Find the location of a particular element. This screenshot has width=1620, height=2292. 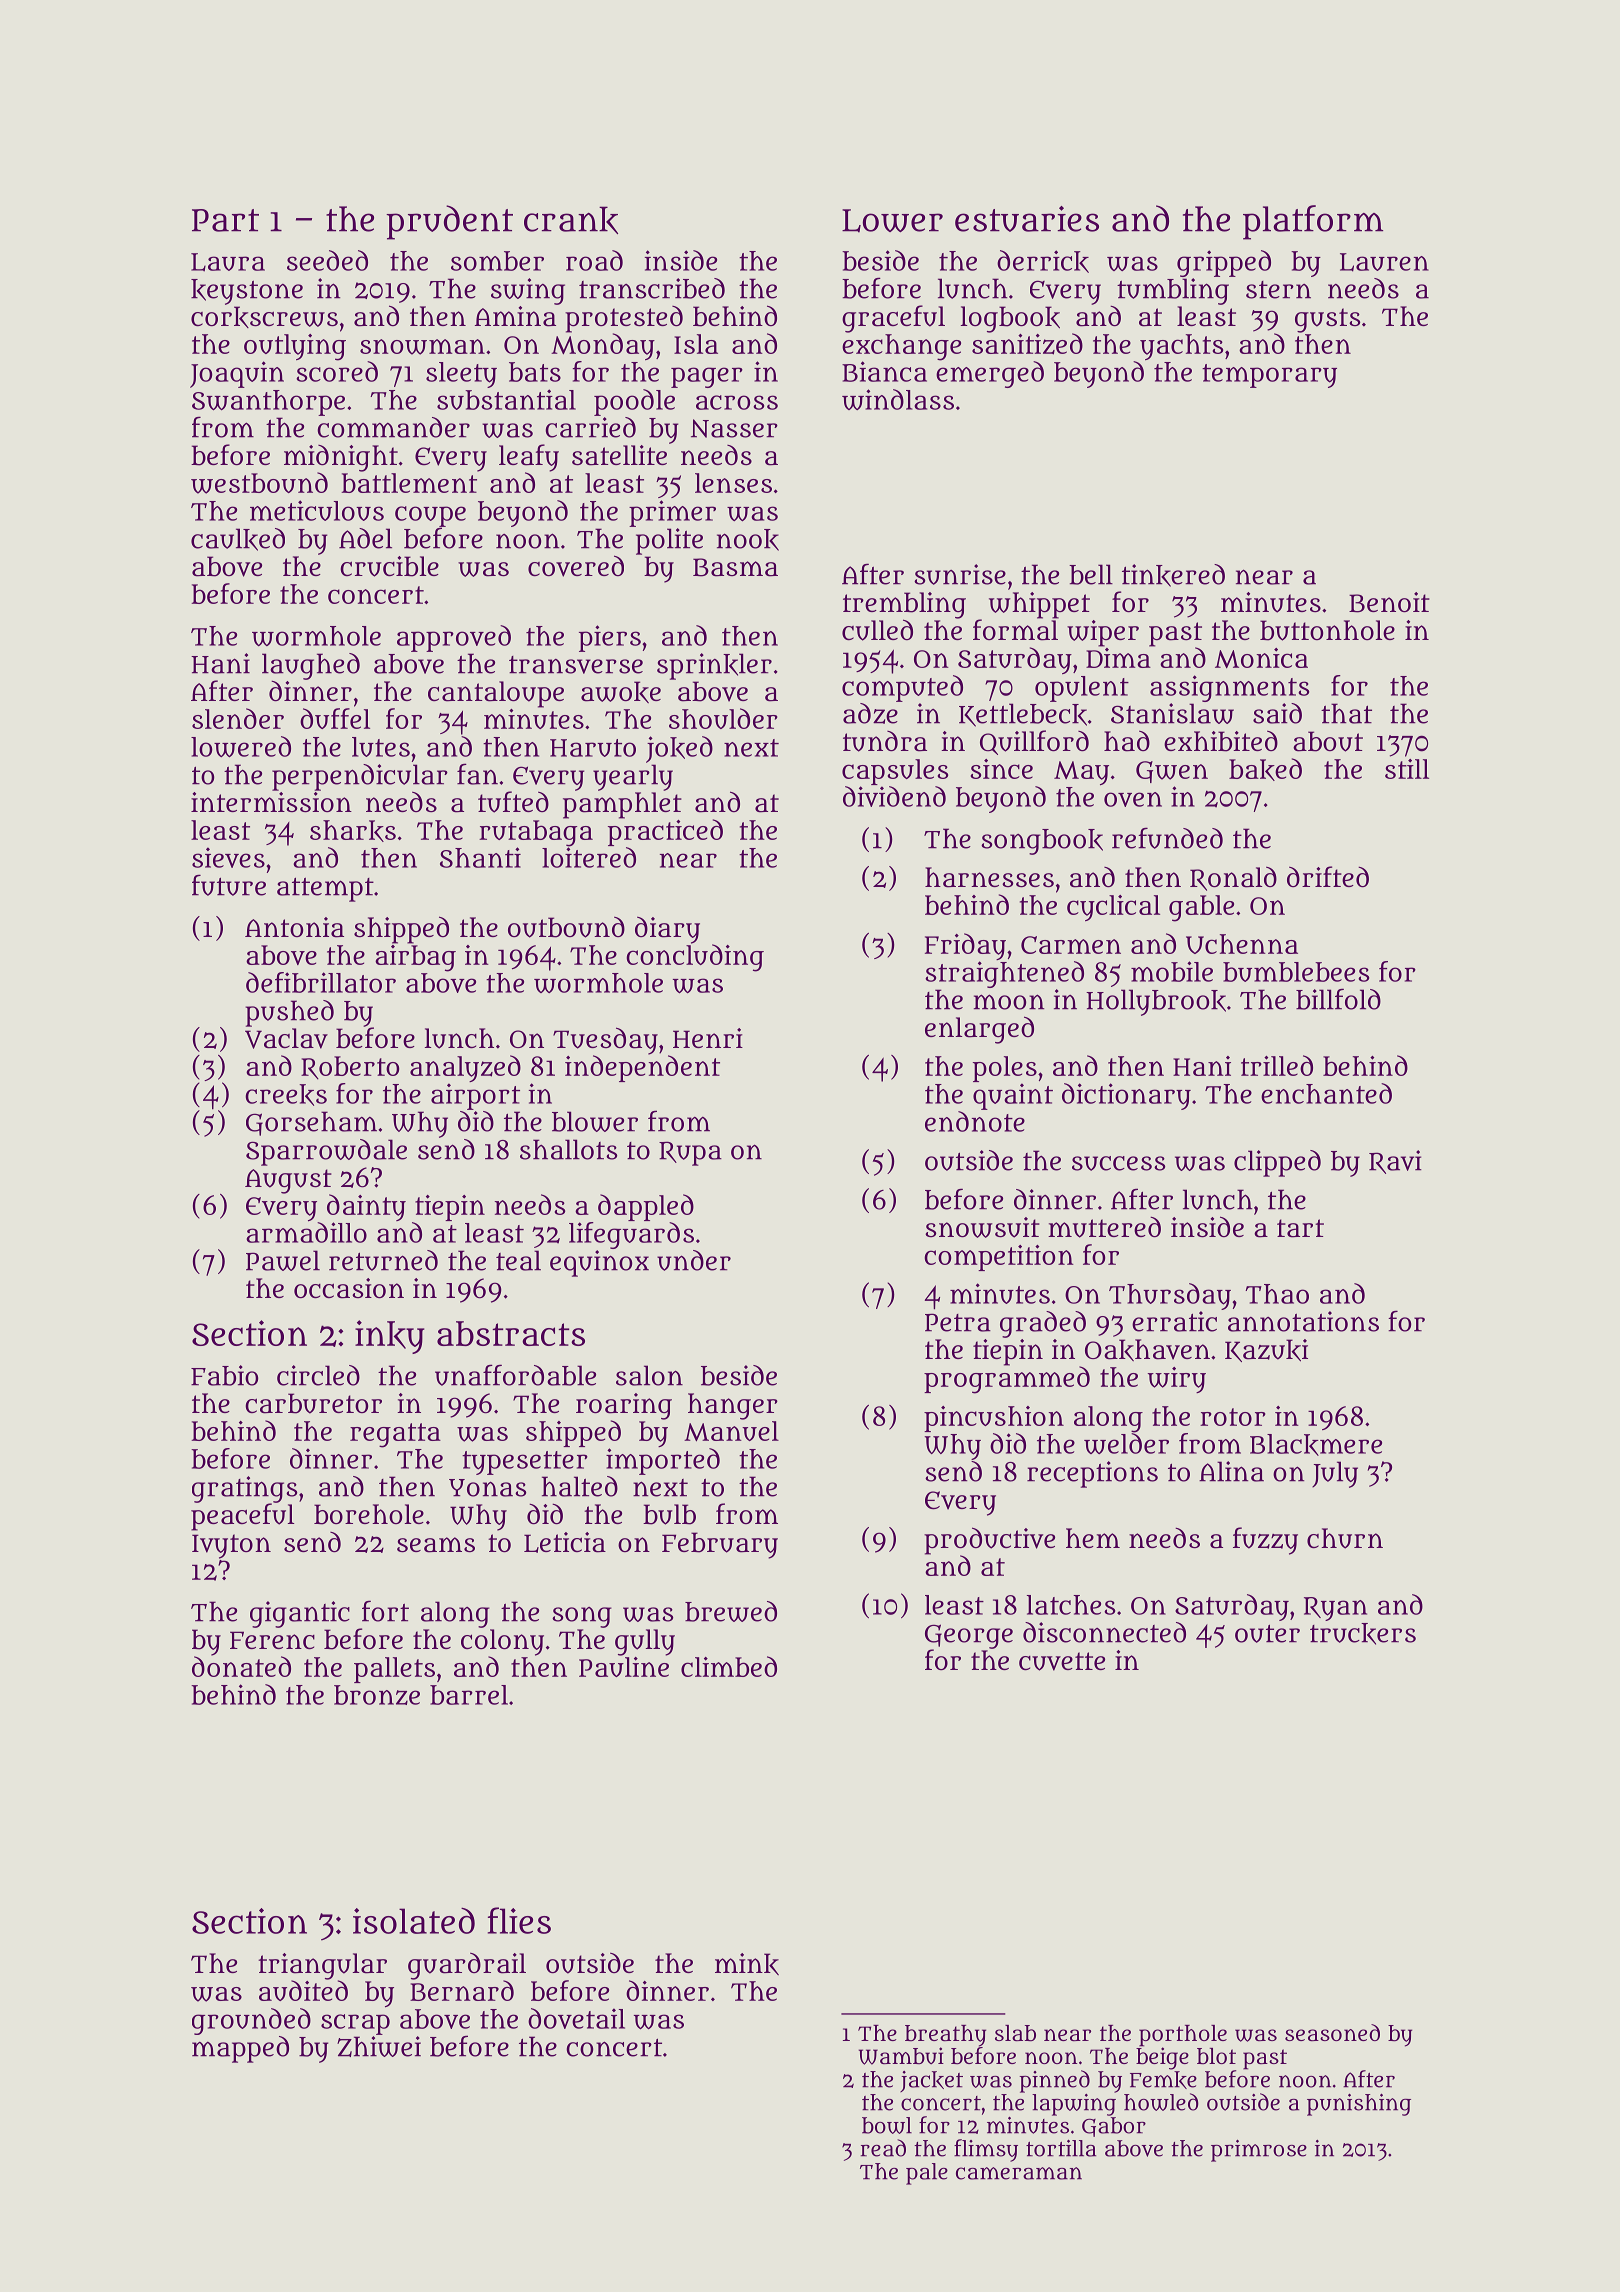

flimsy is located at coordinates (986, 2150).
